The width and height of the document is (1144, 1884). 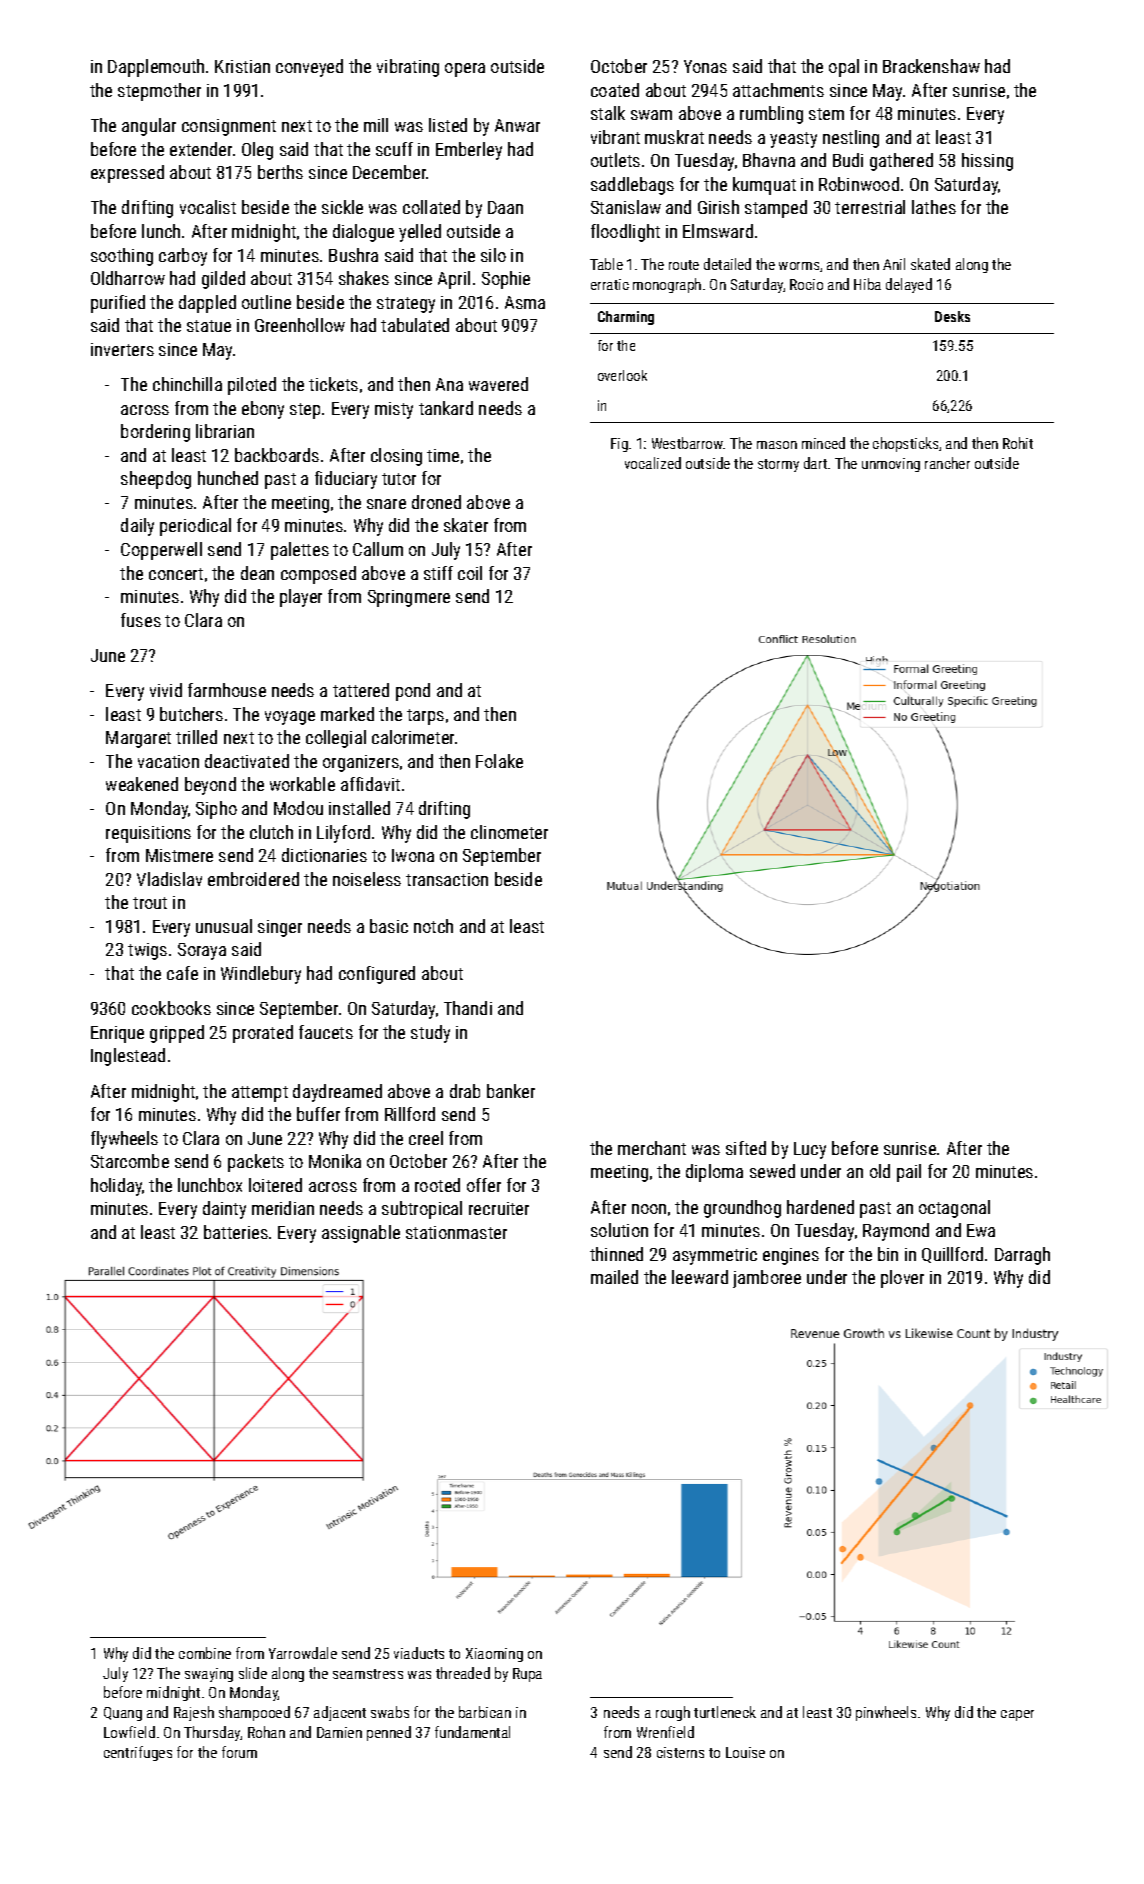 What do you see at coordinates (778, 465) in the document?
I see `stormy` at bounding box center [778, 465].
